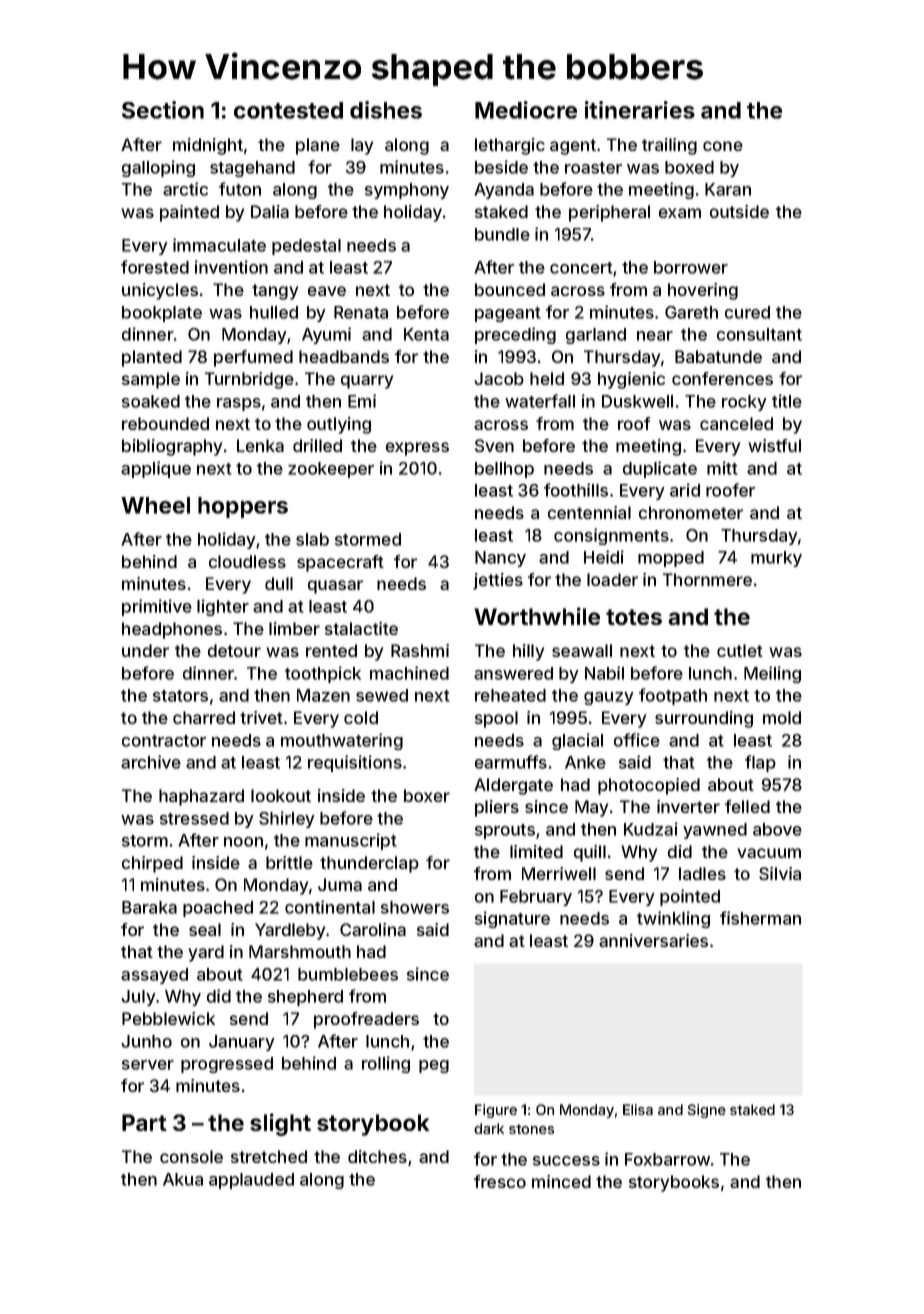 Image resolution: width=924 pixels, height=1314 pixels. Describe the element at coordinates (667, 1159) in the screenshot. I see `Foxbarrow` at that location.
